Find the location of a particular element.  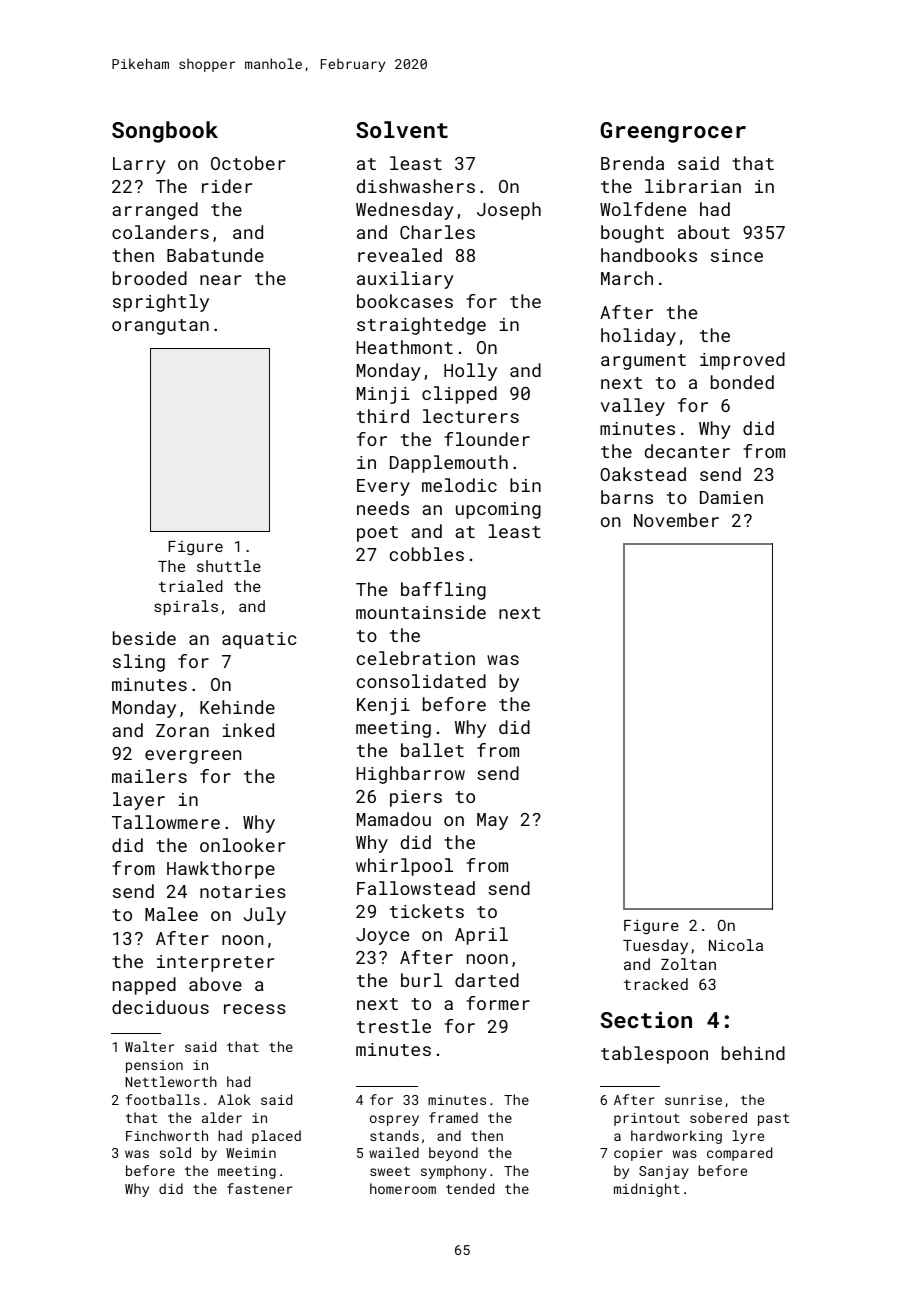

alder is located at coordinates (222, 1117).
